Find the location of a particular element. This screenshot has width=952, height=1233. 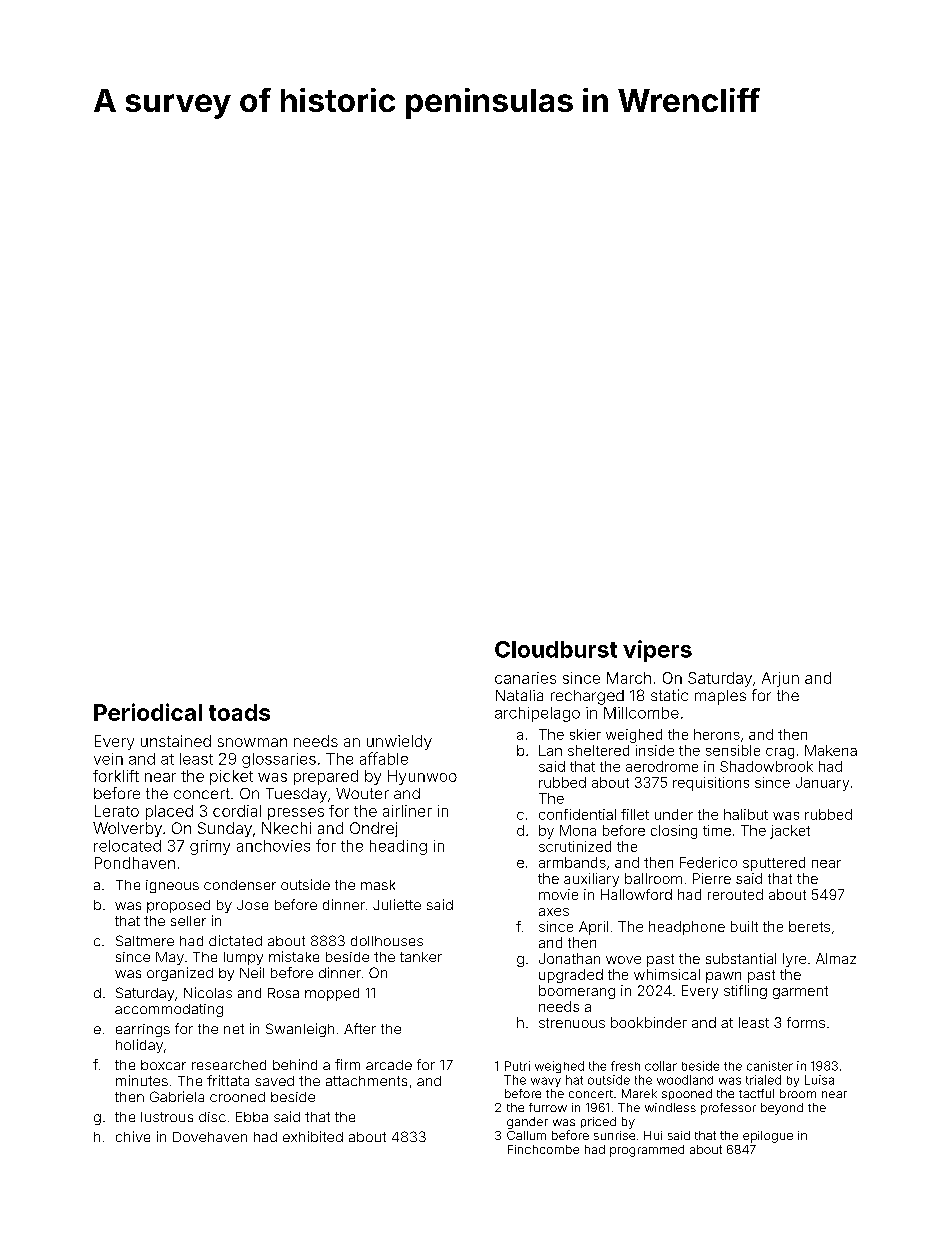

Saltmere is located at coordinates (145, 940).
